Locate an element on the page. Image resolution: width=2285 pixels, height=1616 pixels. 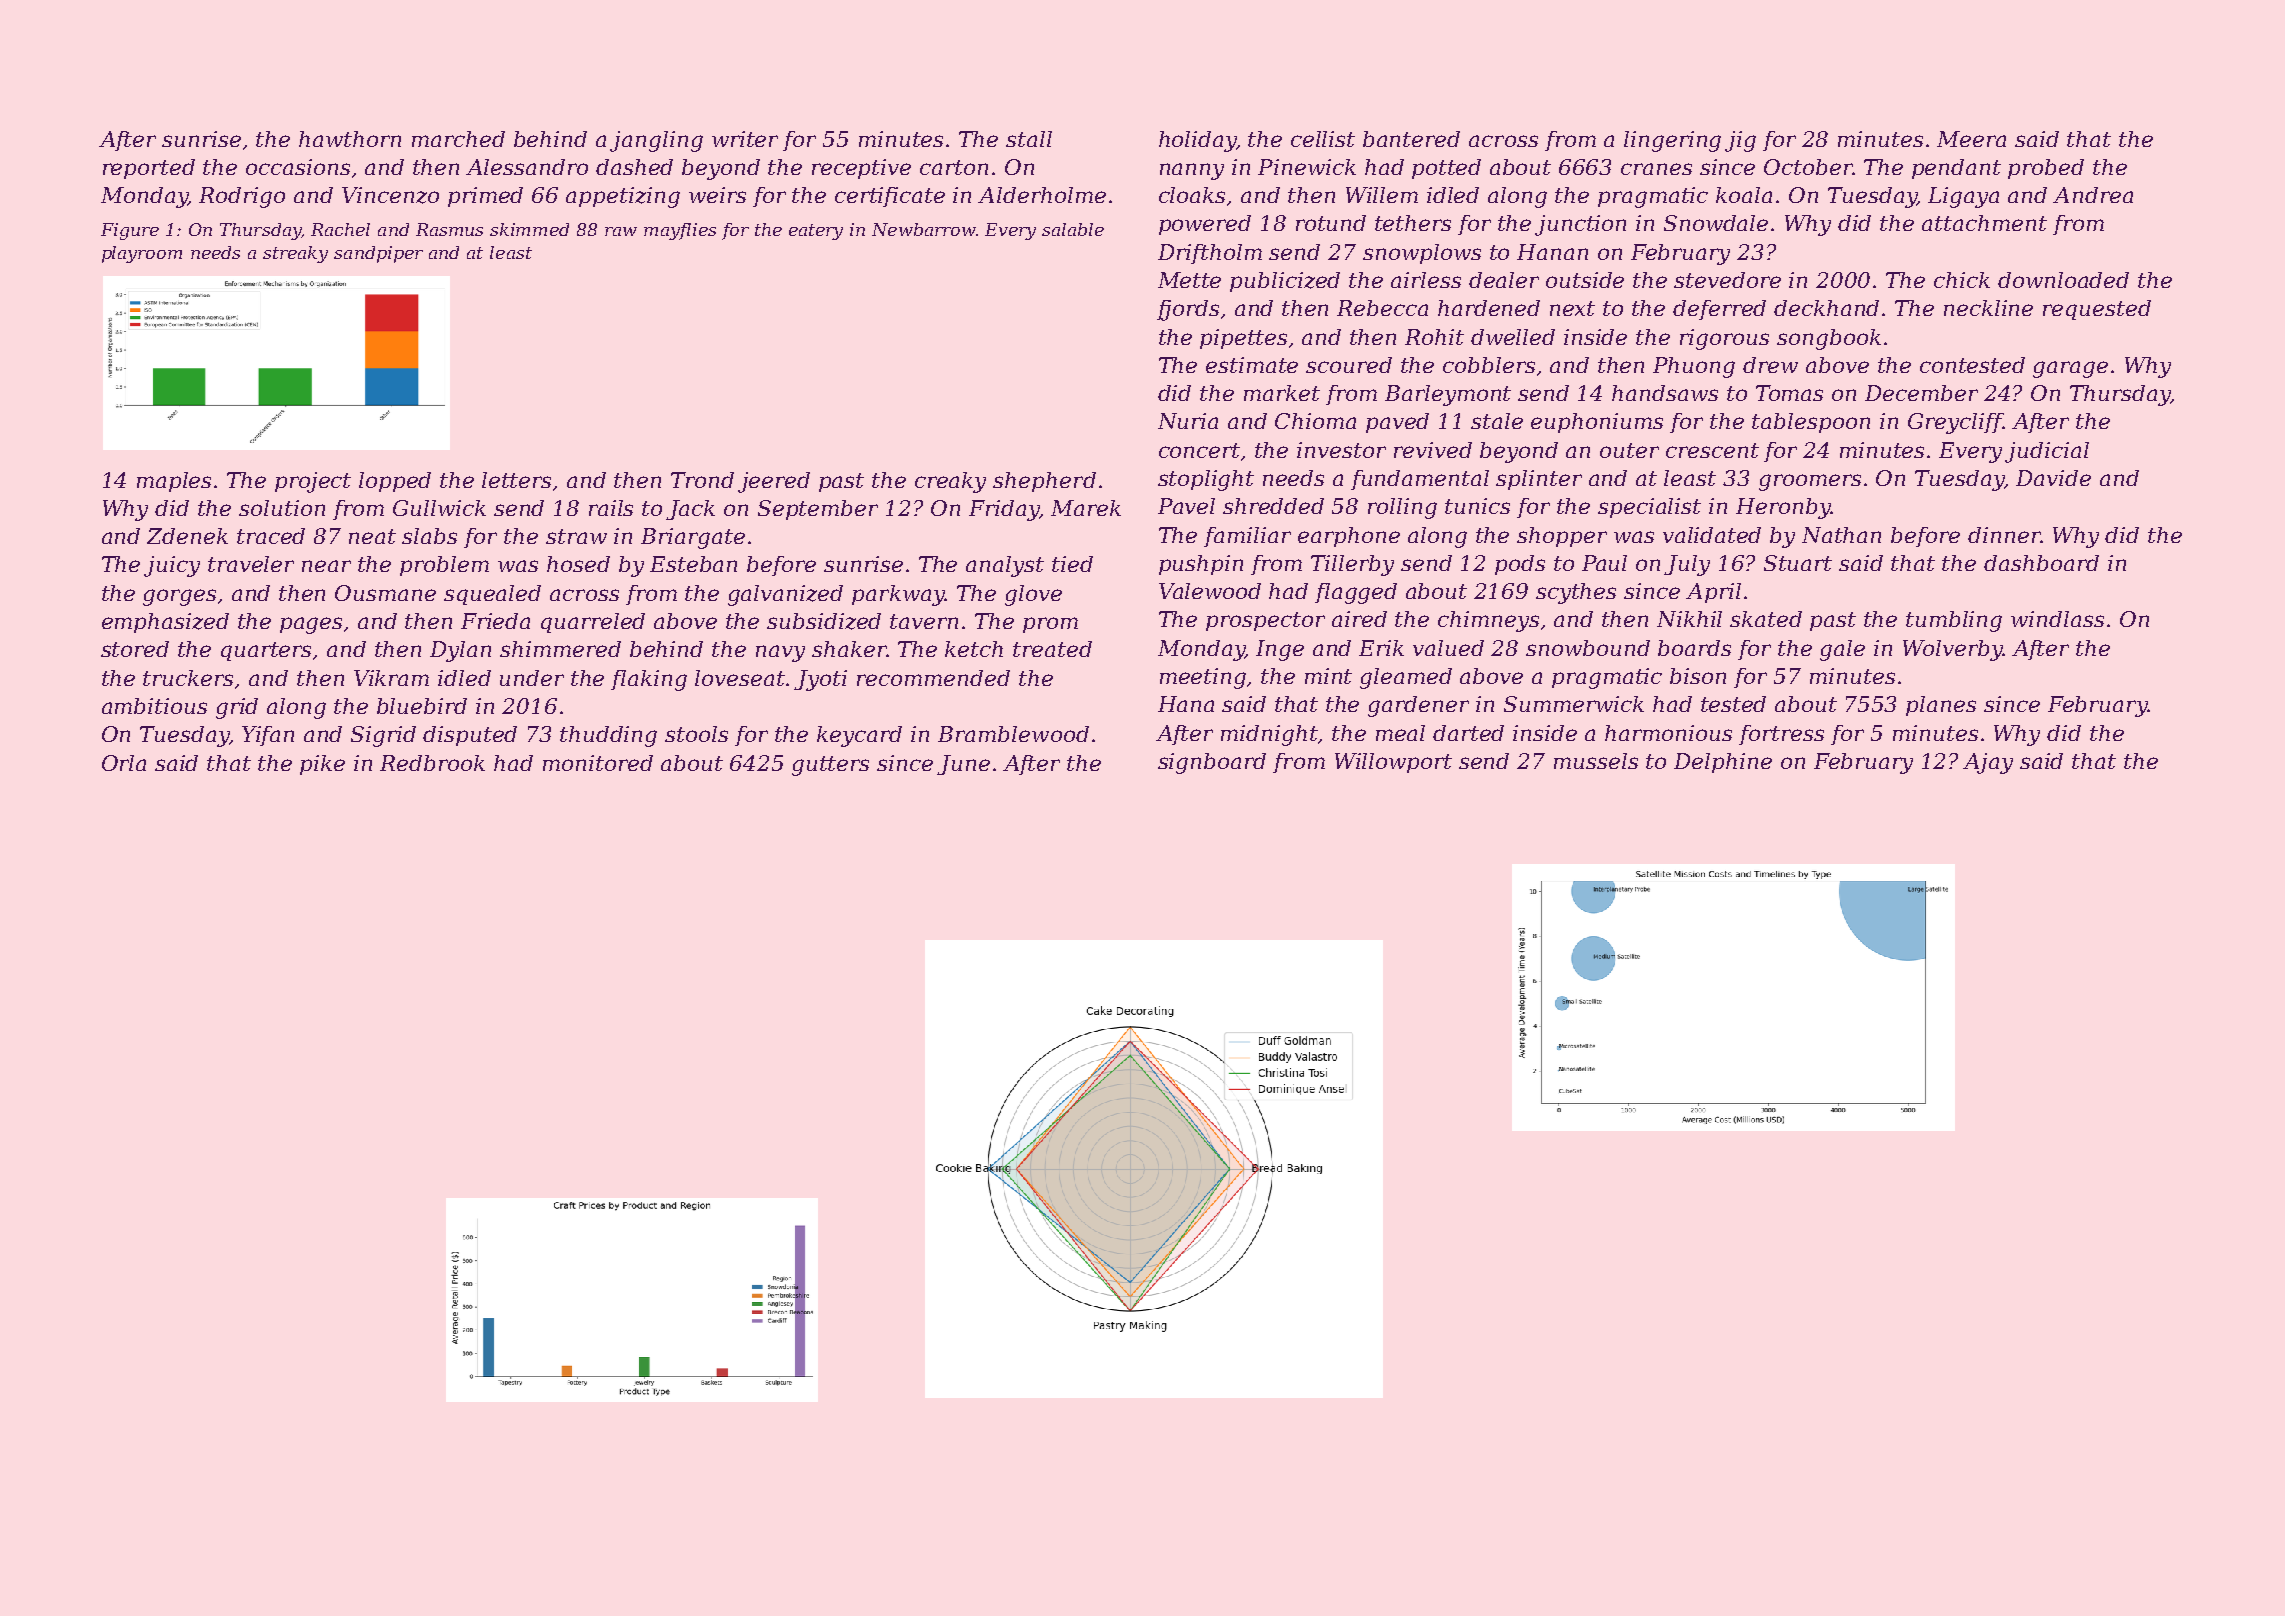
Andrea is located at coordinates (2093, 195).
